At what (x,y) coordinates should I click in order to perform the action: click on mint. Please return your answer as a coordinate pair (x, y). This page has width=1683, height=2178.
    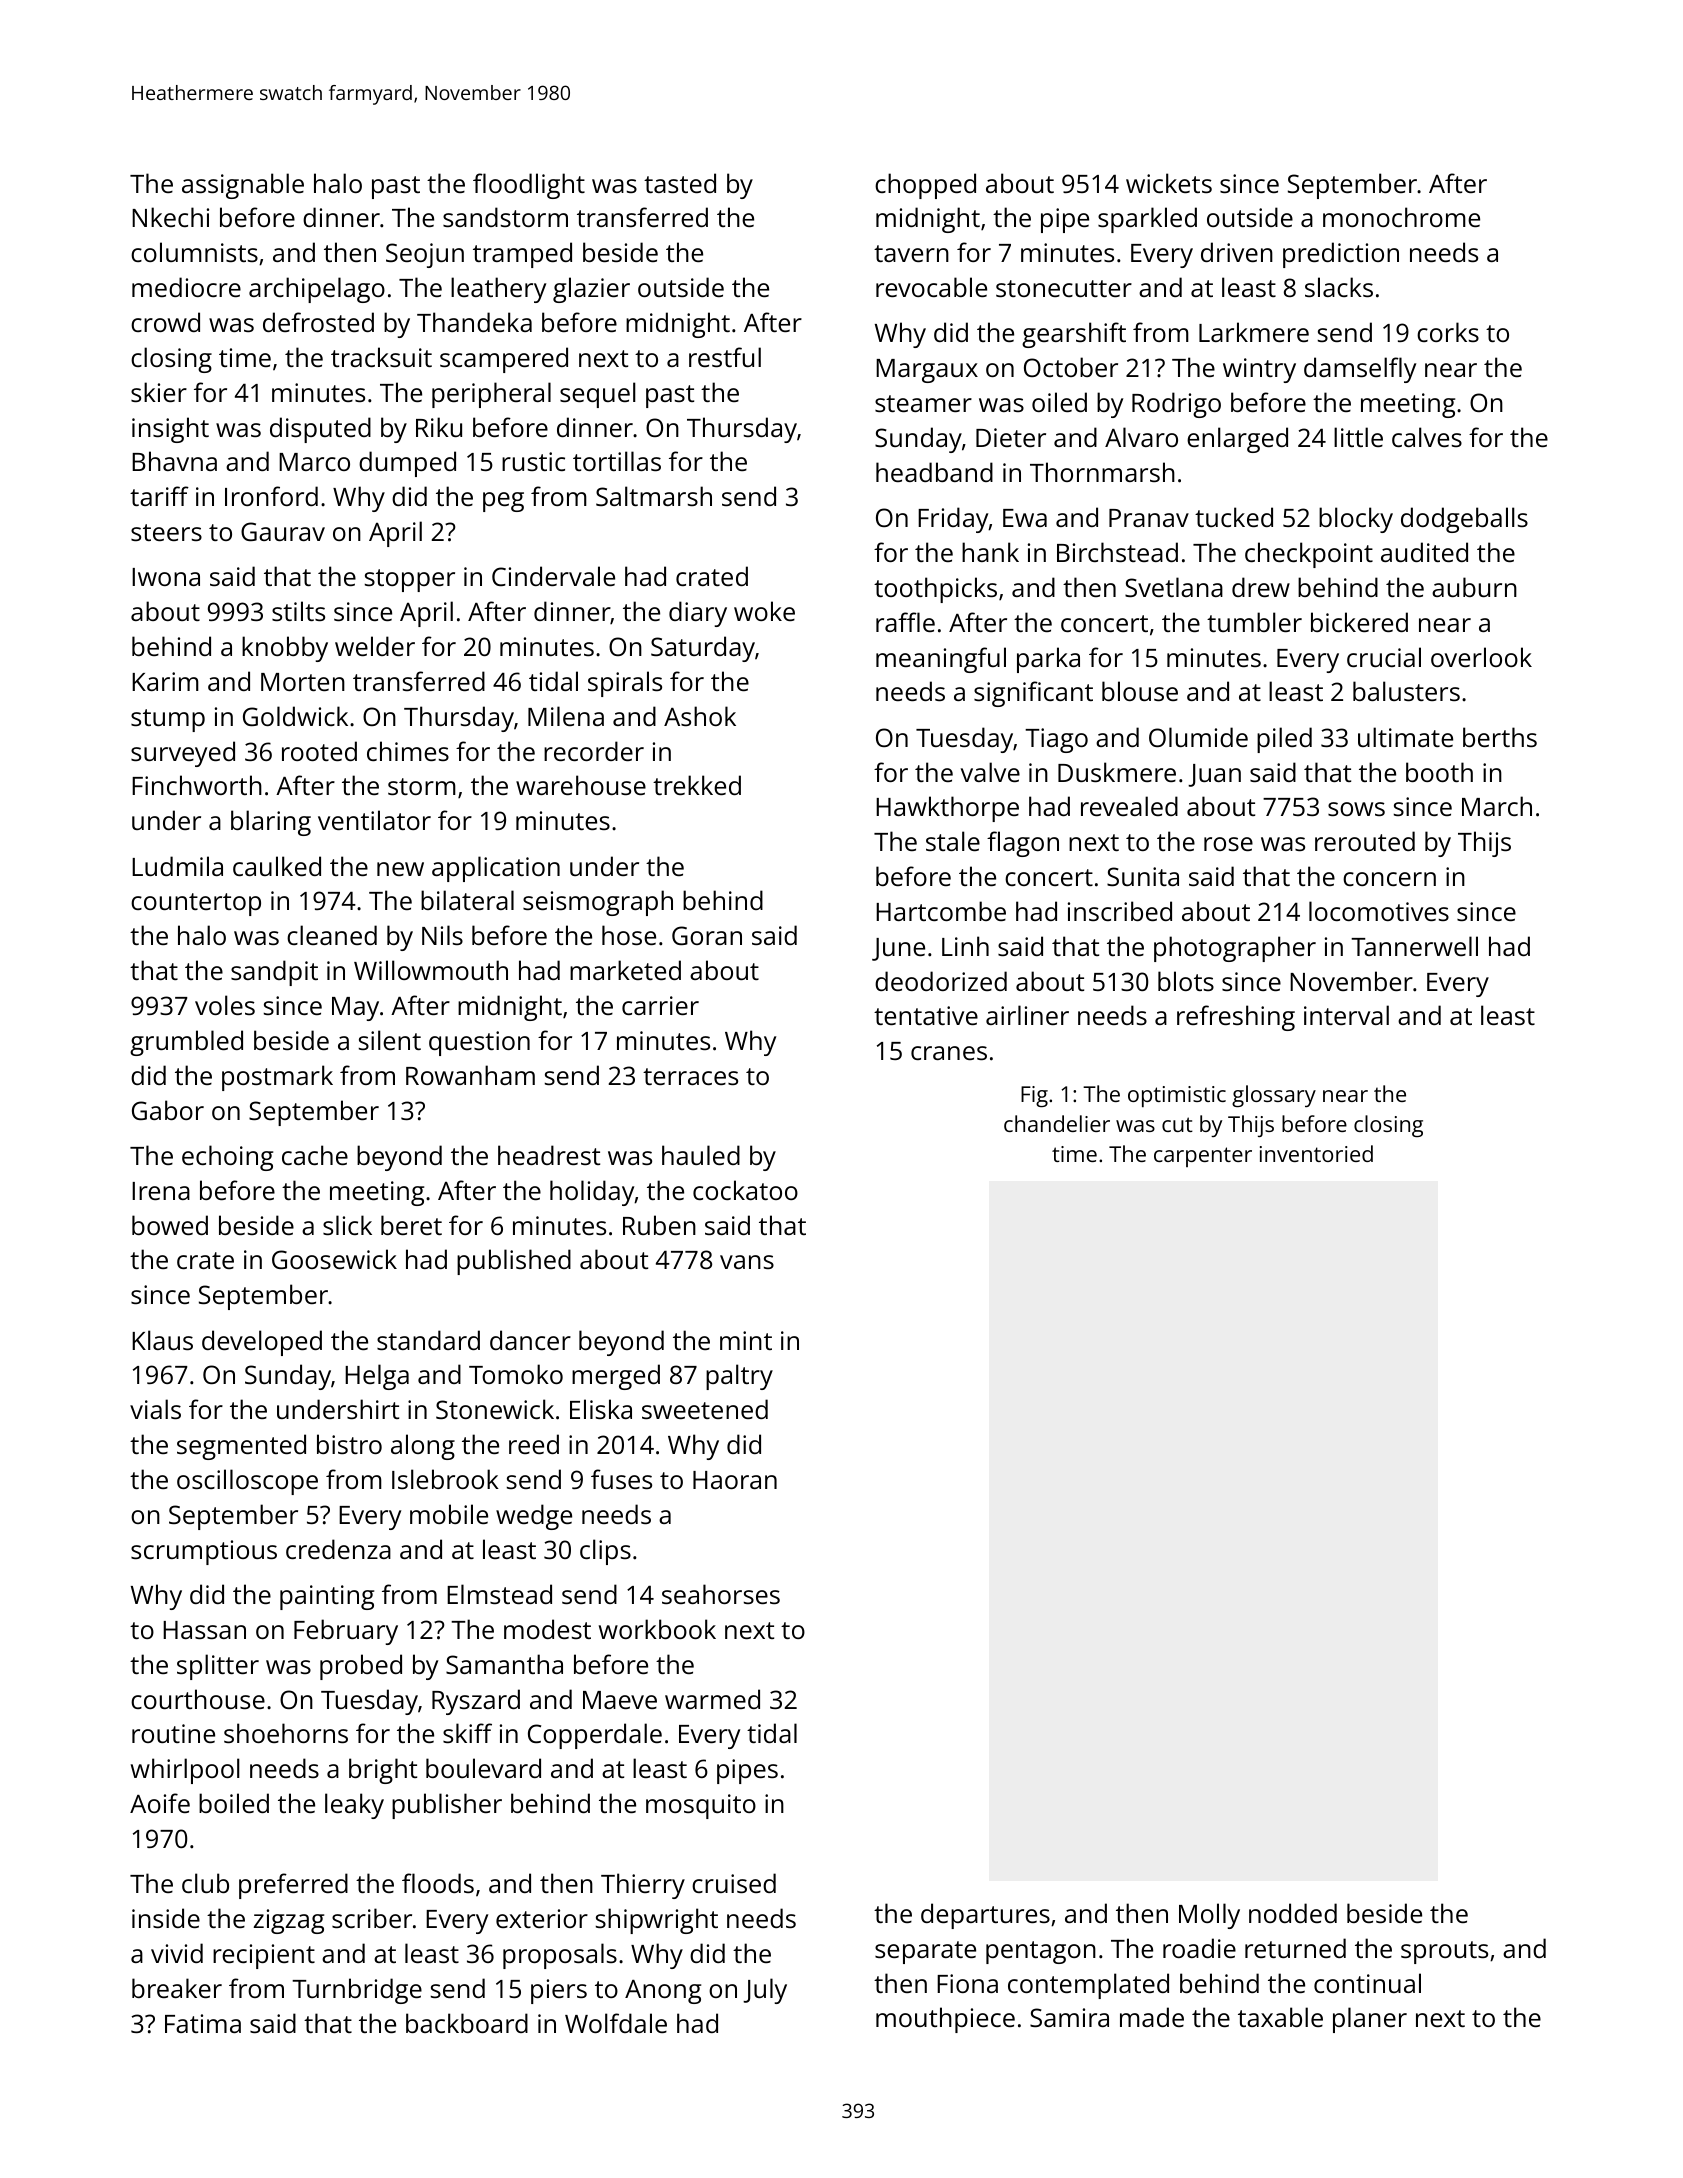
    Looking at the image, I should click on (746, 1340).
